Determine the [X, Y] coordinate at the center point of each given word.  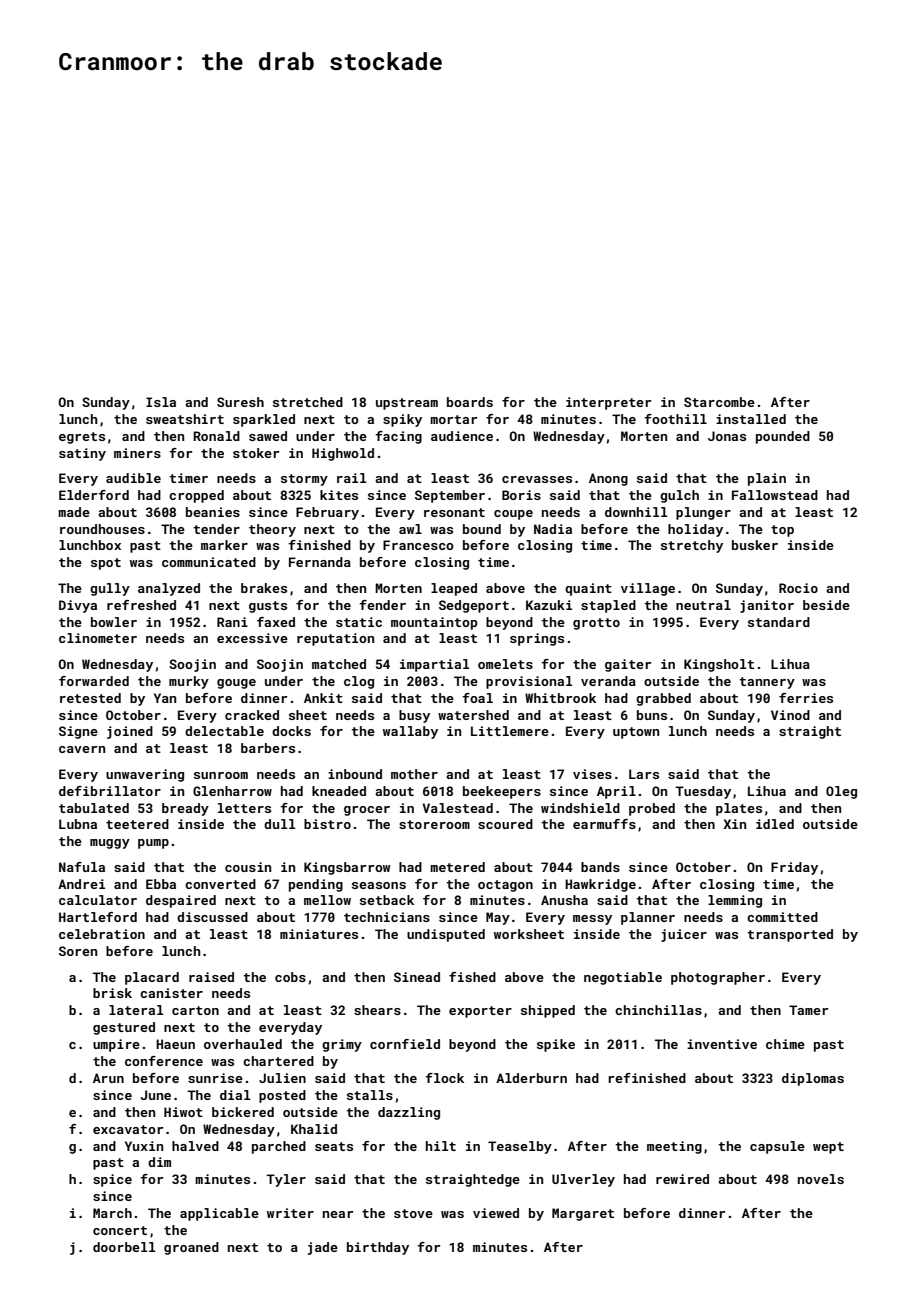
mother [414, 774]
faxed [276, 622]
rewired [682, 1179]
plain [767, 479]
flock [444, 1078]
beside [826, 605]
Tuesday [703, 792]
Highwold [343, 454]
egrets [82, 438]
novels [821, 1179]
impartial [435, 665]
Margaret [583, 1214]
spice [112, 1180]
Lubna [78, 824]
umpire [116, 1045]
